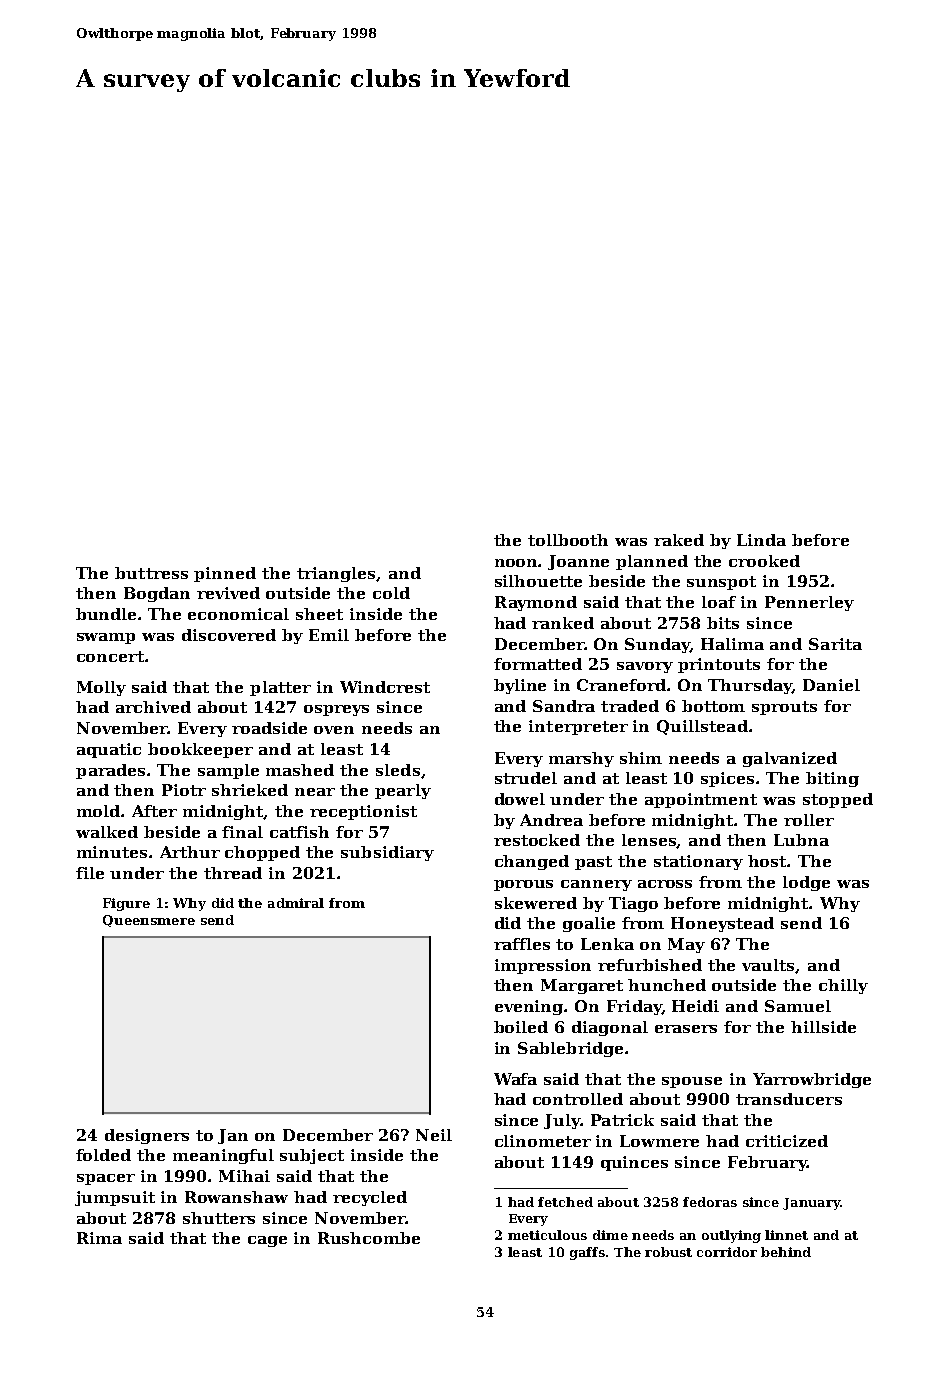 The image size is (951, 1377). I want to click on triangles, so click(337, 574).
